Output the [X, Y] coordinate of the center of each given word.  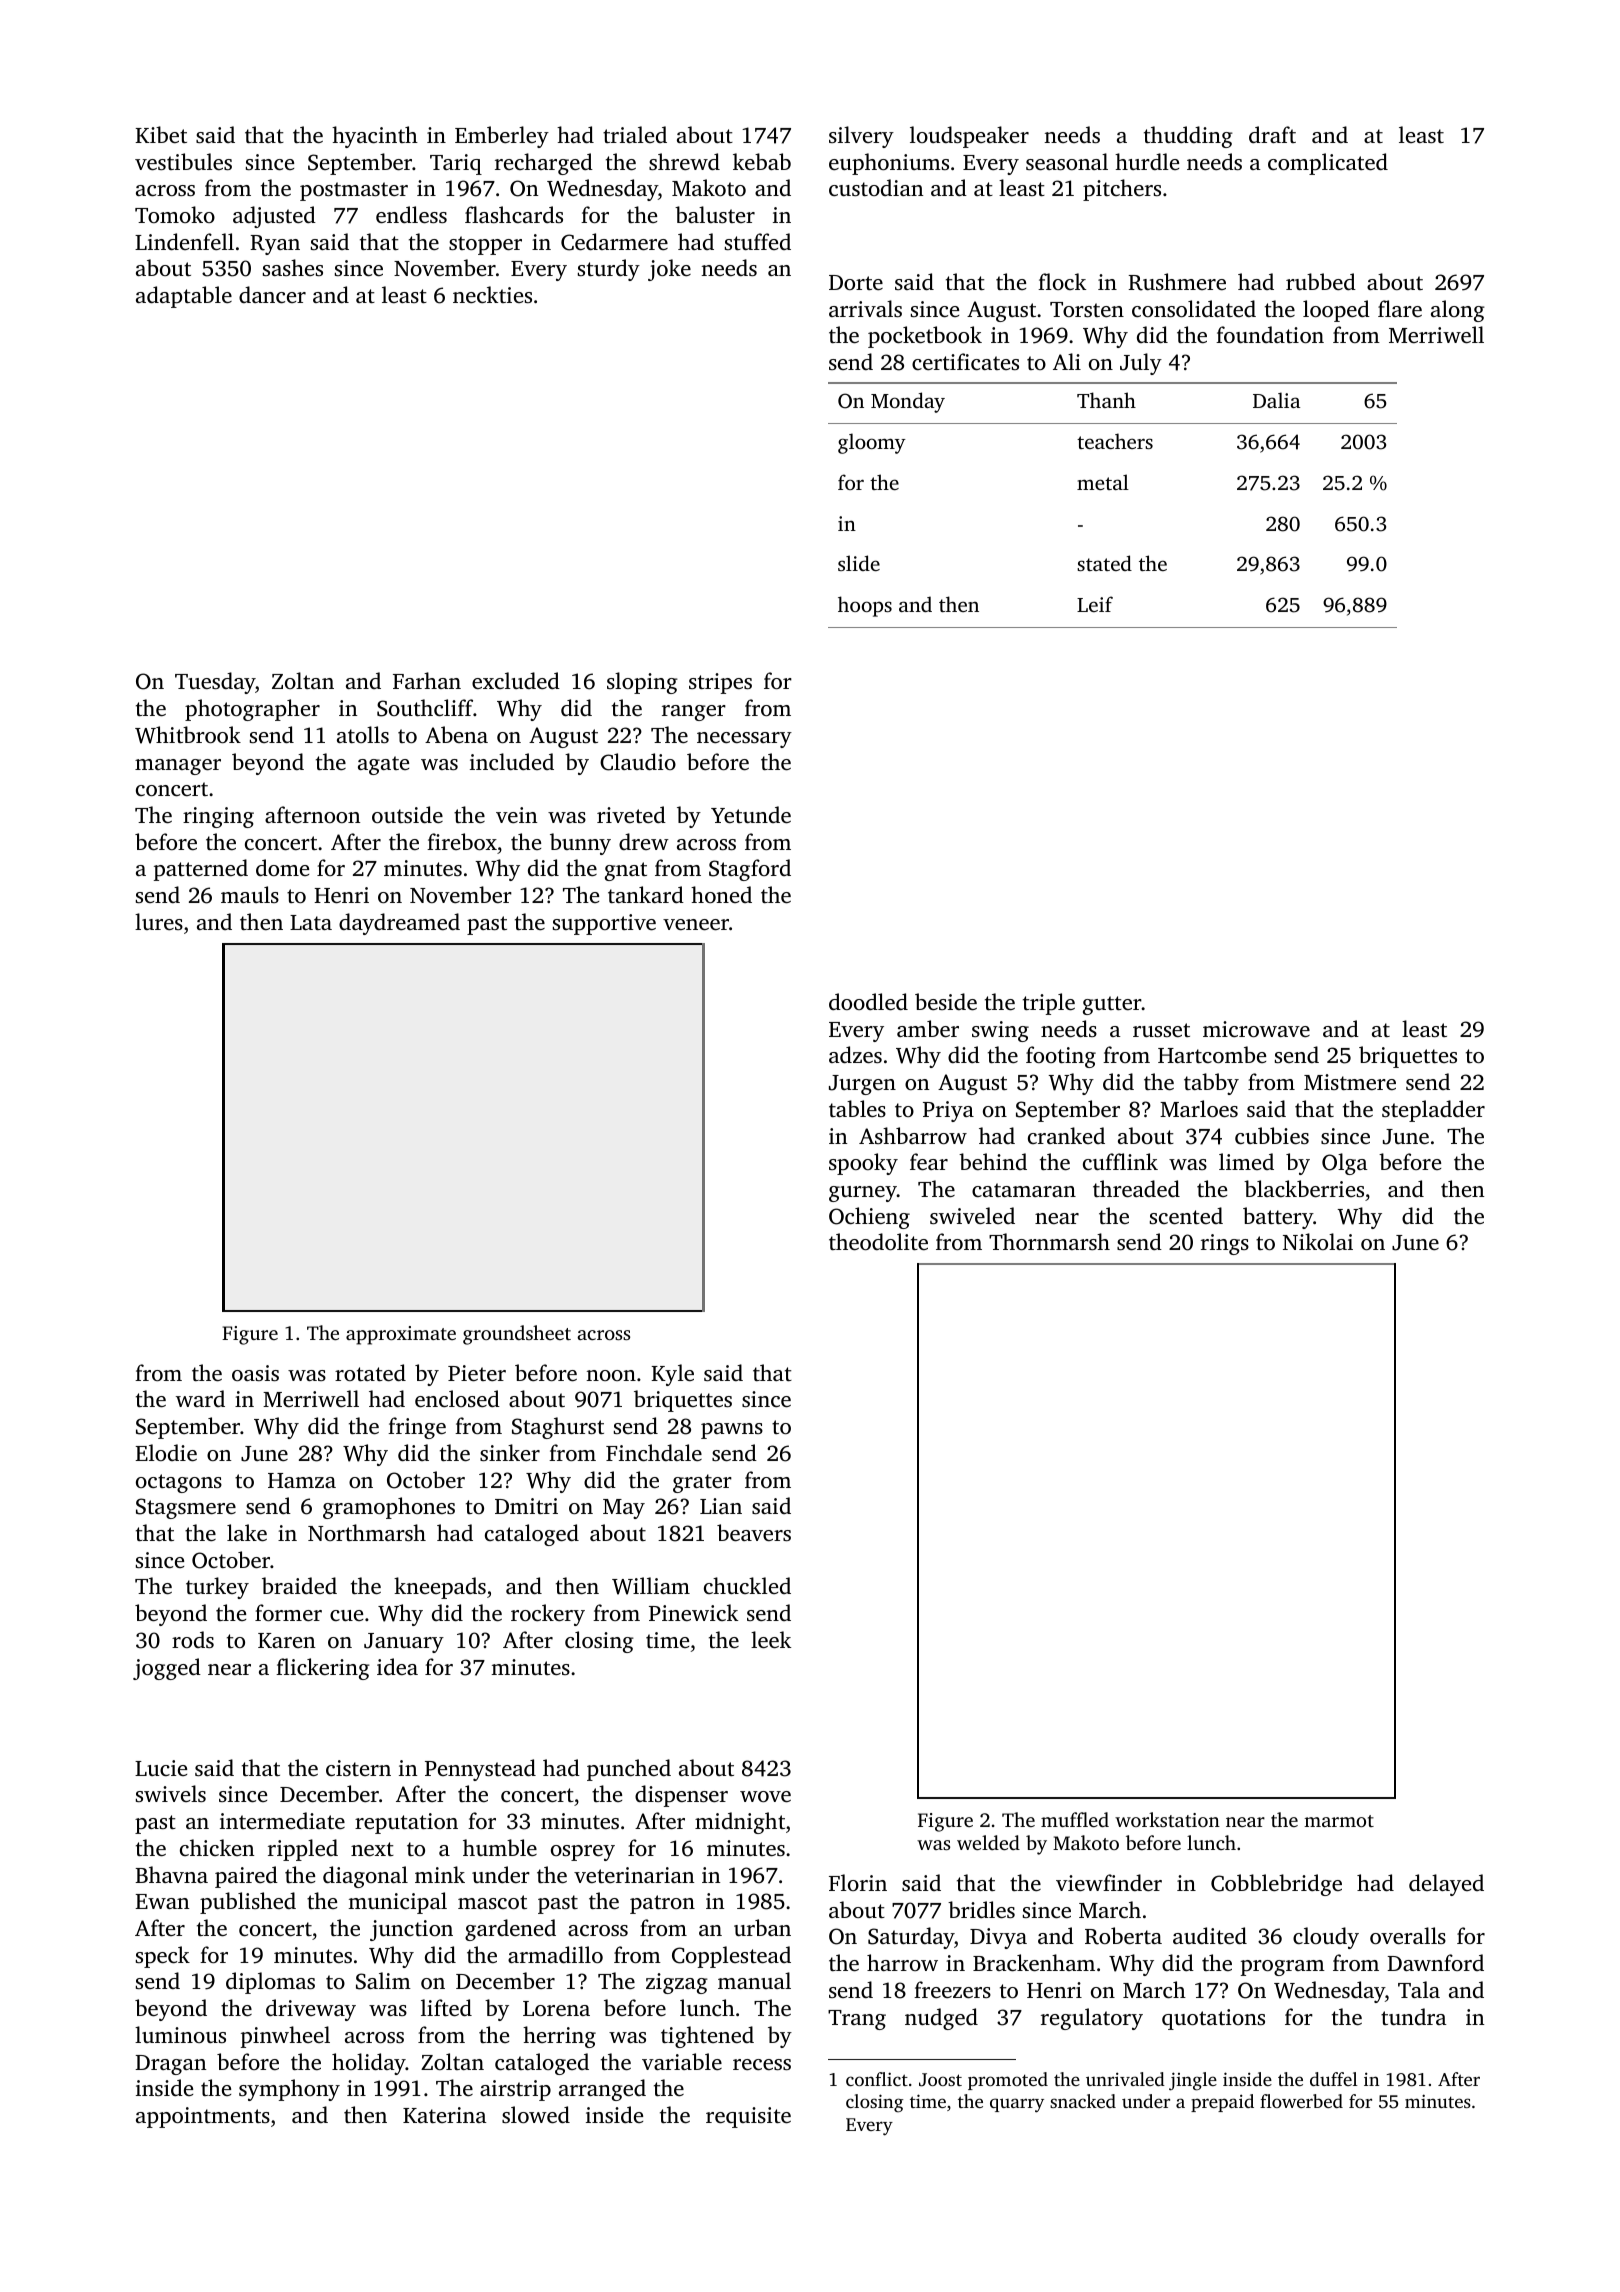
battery [1278, 1218]
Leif [1095, 604]
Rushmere [1177, 282]
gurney [863, 1194]
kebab [762, 161]
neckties [492, 294]
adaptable [184, 297]
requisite [748, 2117]
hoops [865, 606]
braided [299, 1585]
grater [702, 1483]
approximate [401, 1335]
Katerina [445, 2115]
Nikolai [1318, 1241]
